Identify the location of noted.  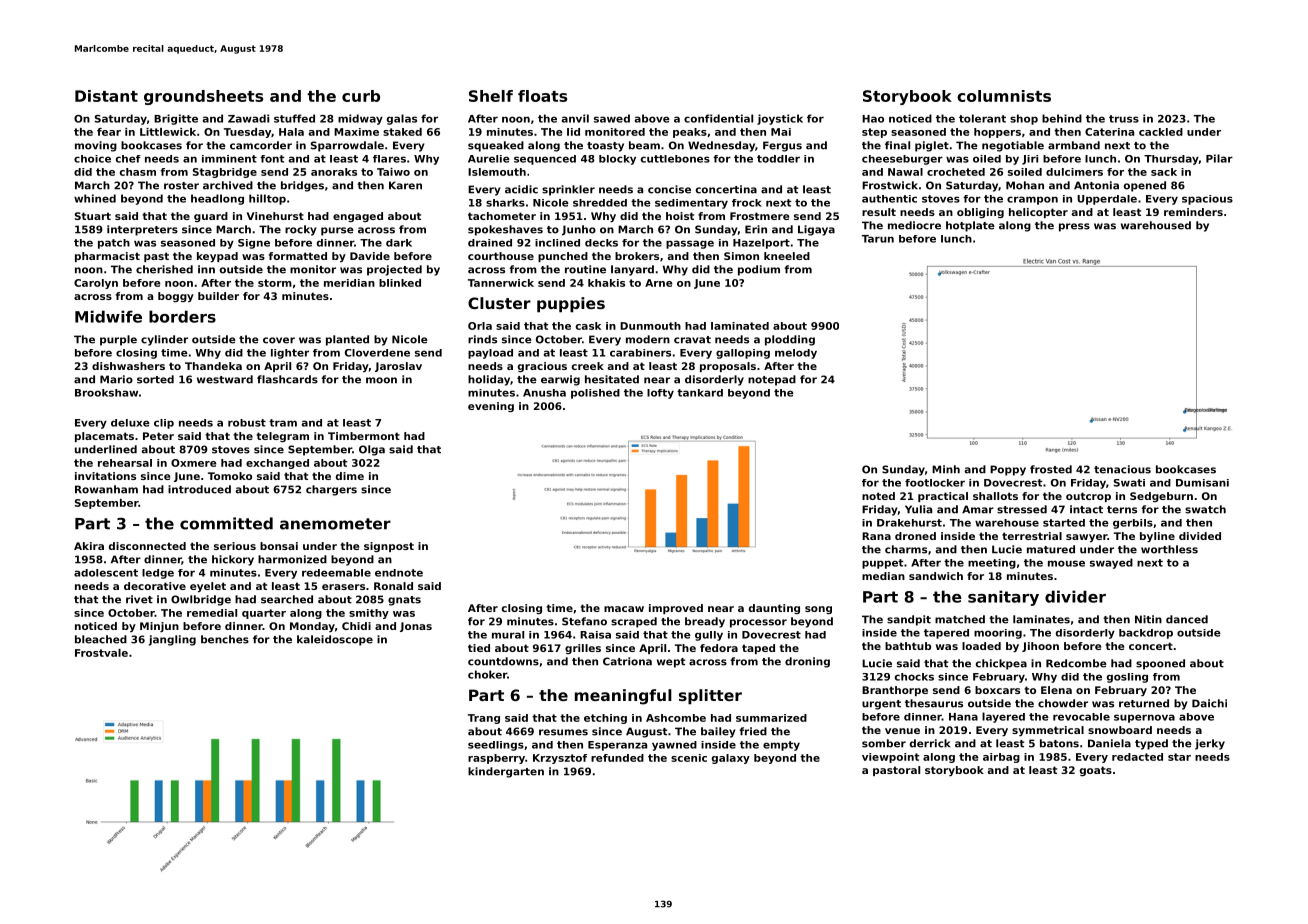
(878, 496).
